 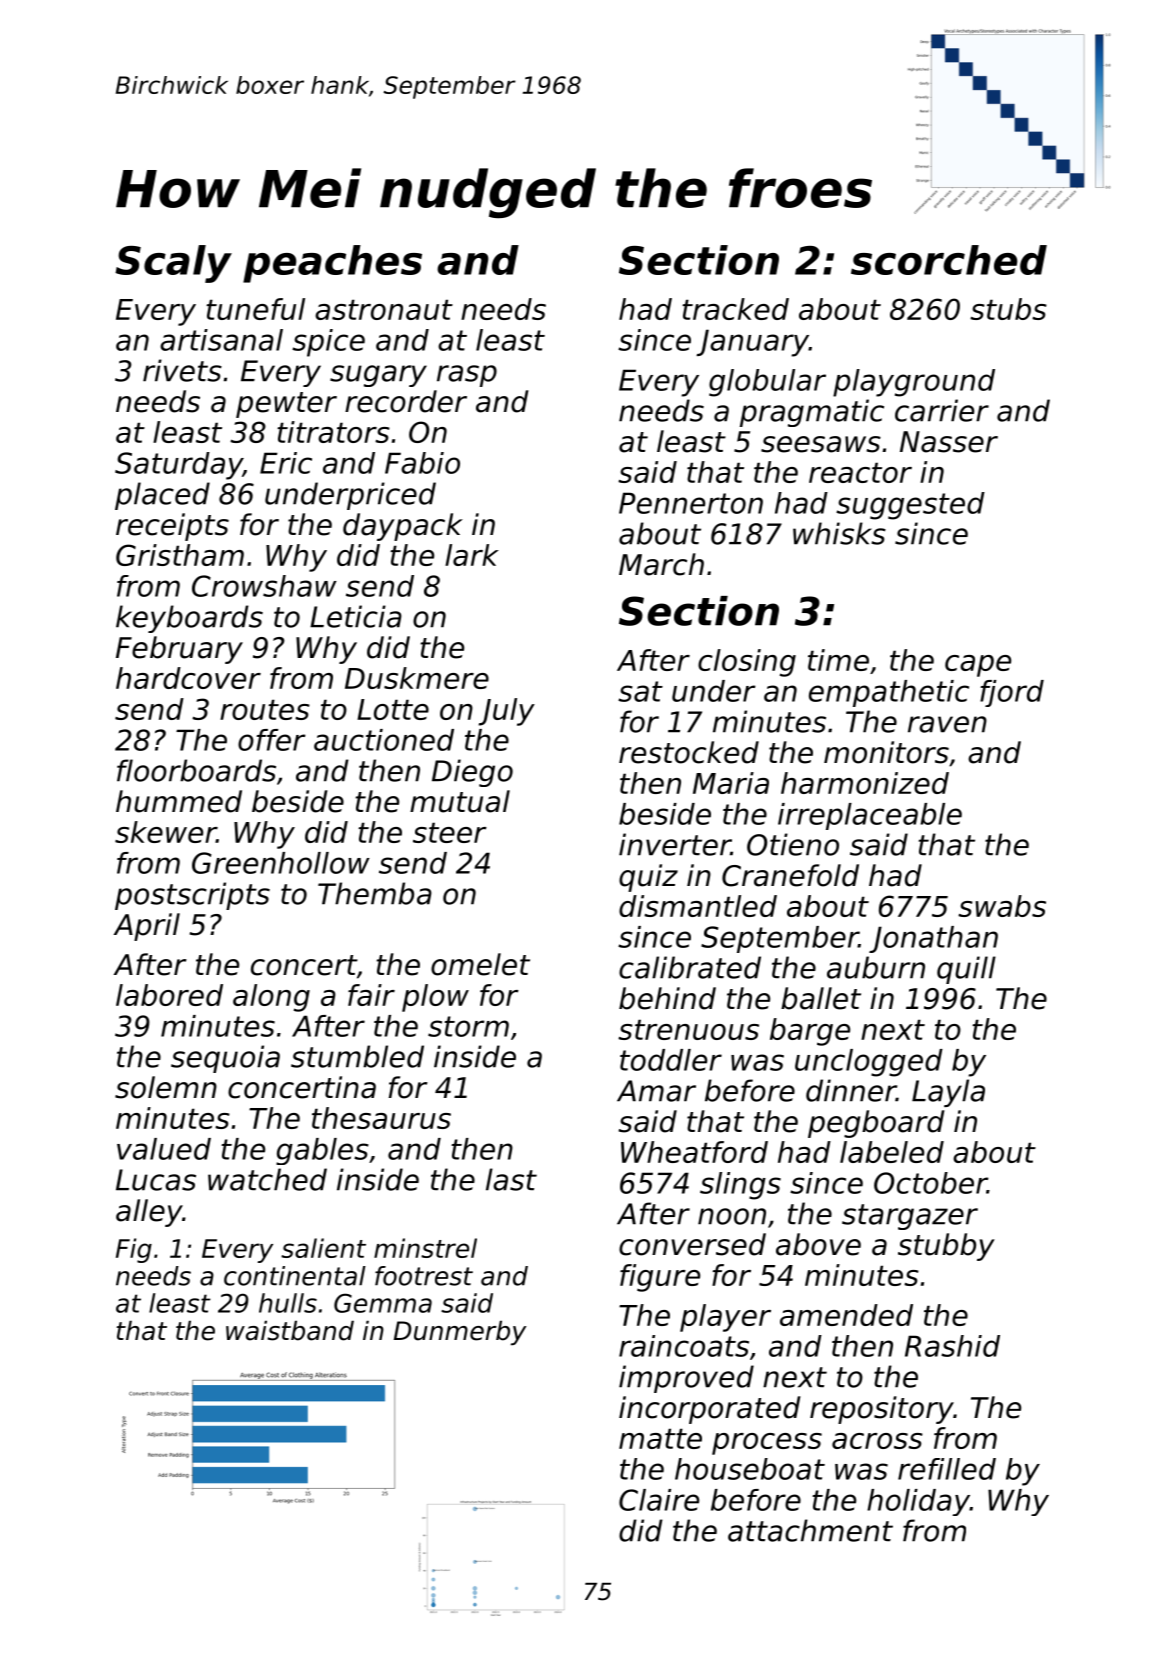 I want to click on seesaws, so click(x=821, y=444).
